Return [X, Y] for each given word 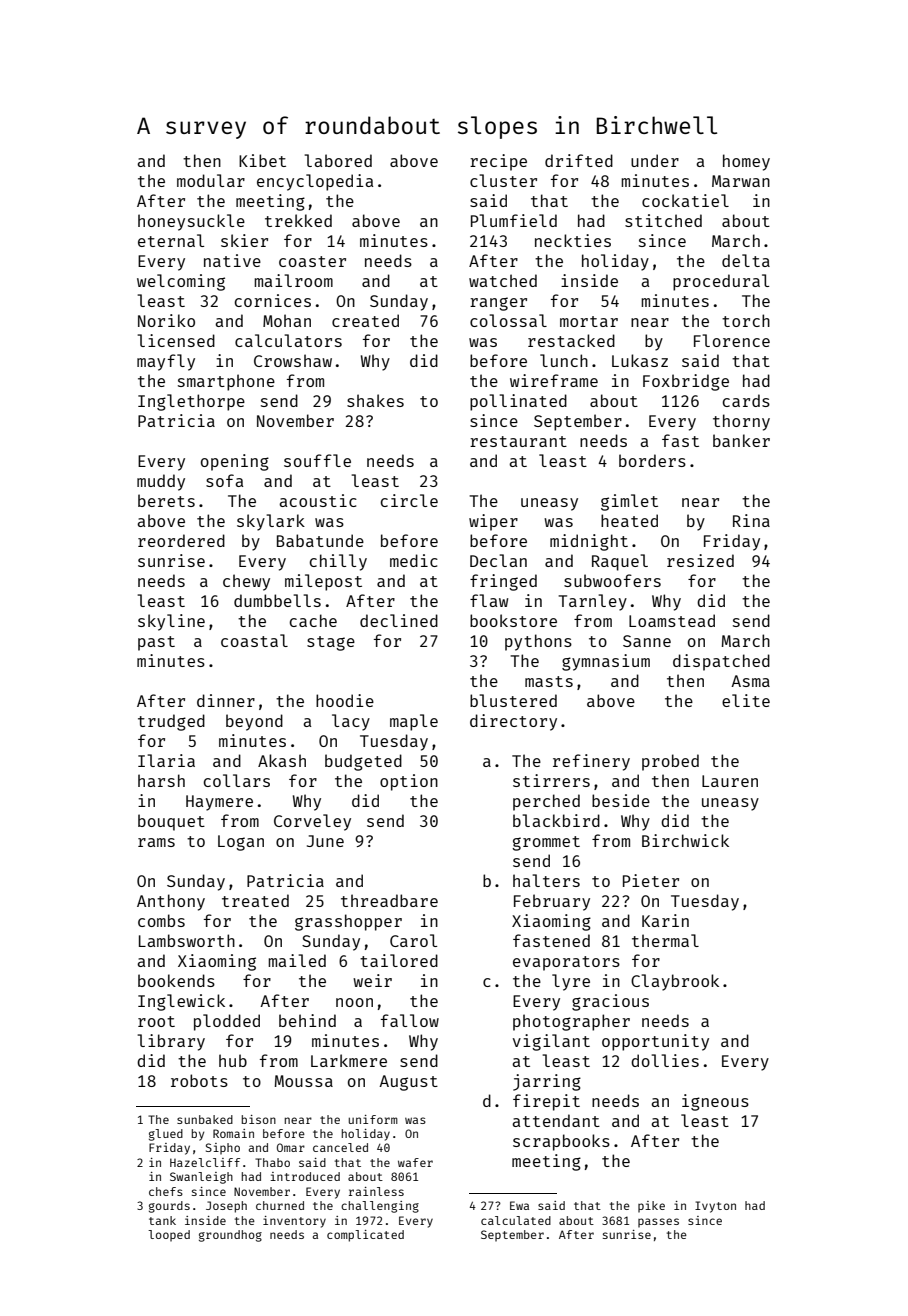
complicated [365, 1236]
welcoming [181, 282]
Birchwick [685, 840]
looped [169, 1236]
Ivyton [715, 1207]
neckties [573, 240]
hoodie [345, 700]
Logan [241, 843]
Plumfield [514, 220]
